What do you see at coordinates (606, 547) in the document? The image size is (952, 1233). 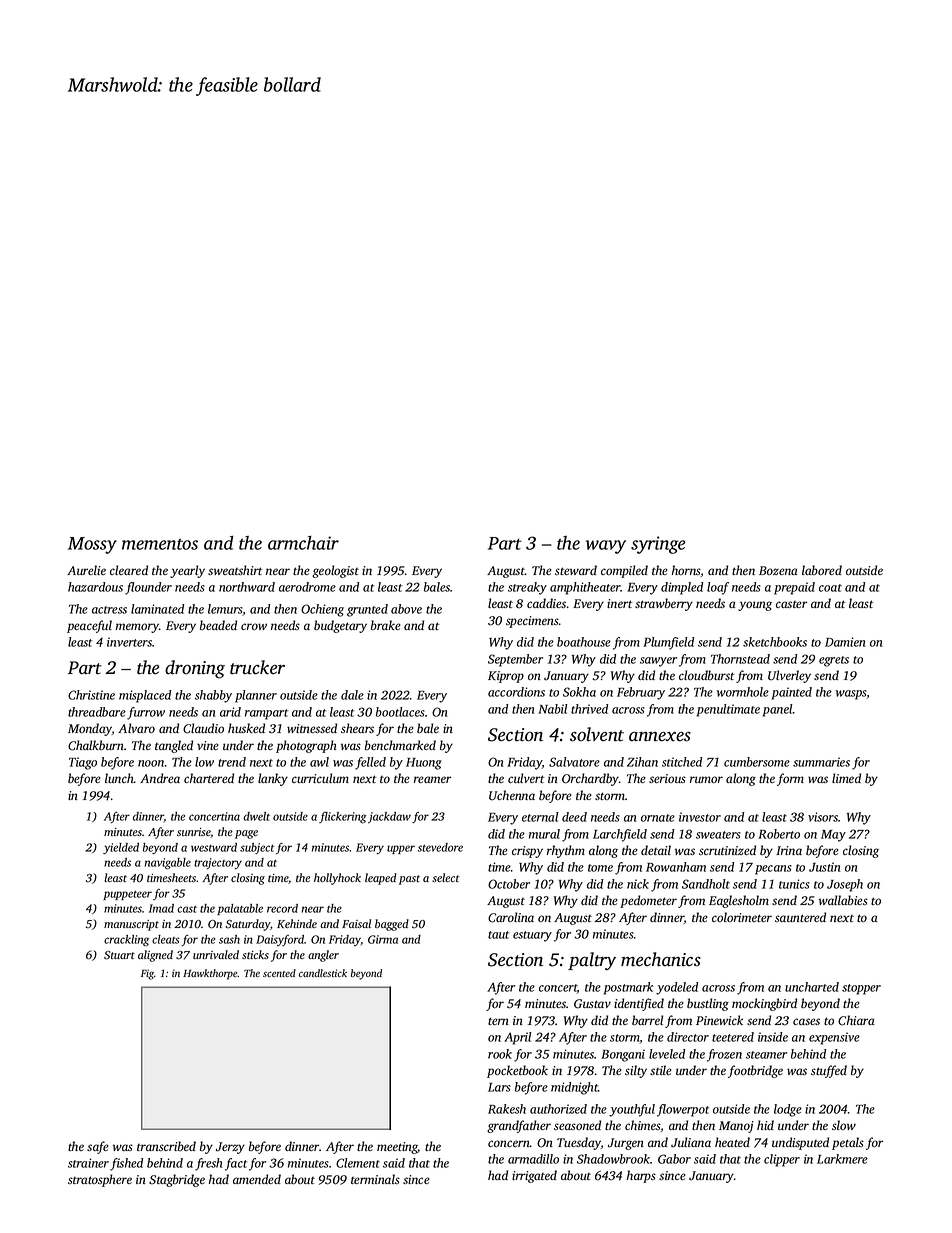 I see `wavy` at bounding box center [606, 547].
